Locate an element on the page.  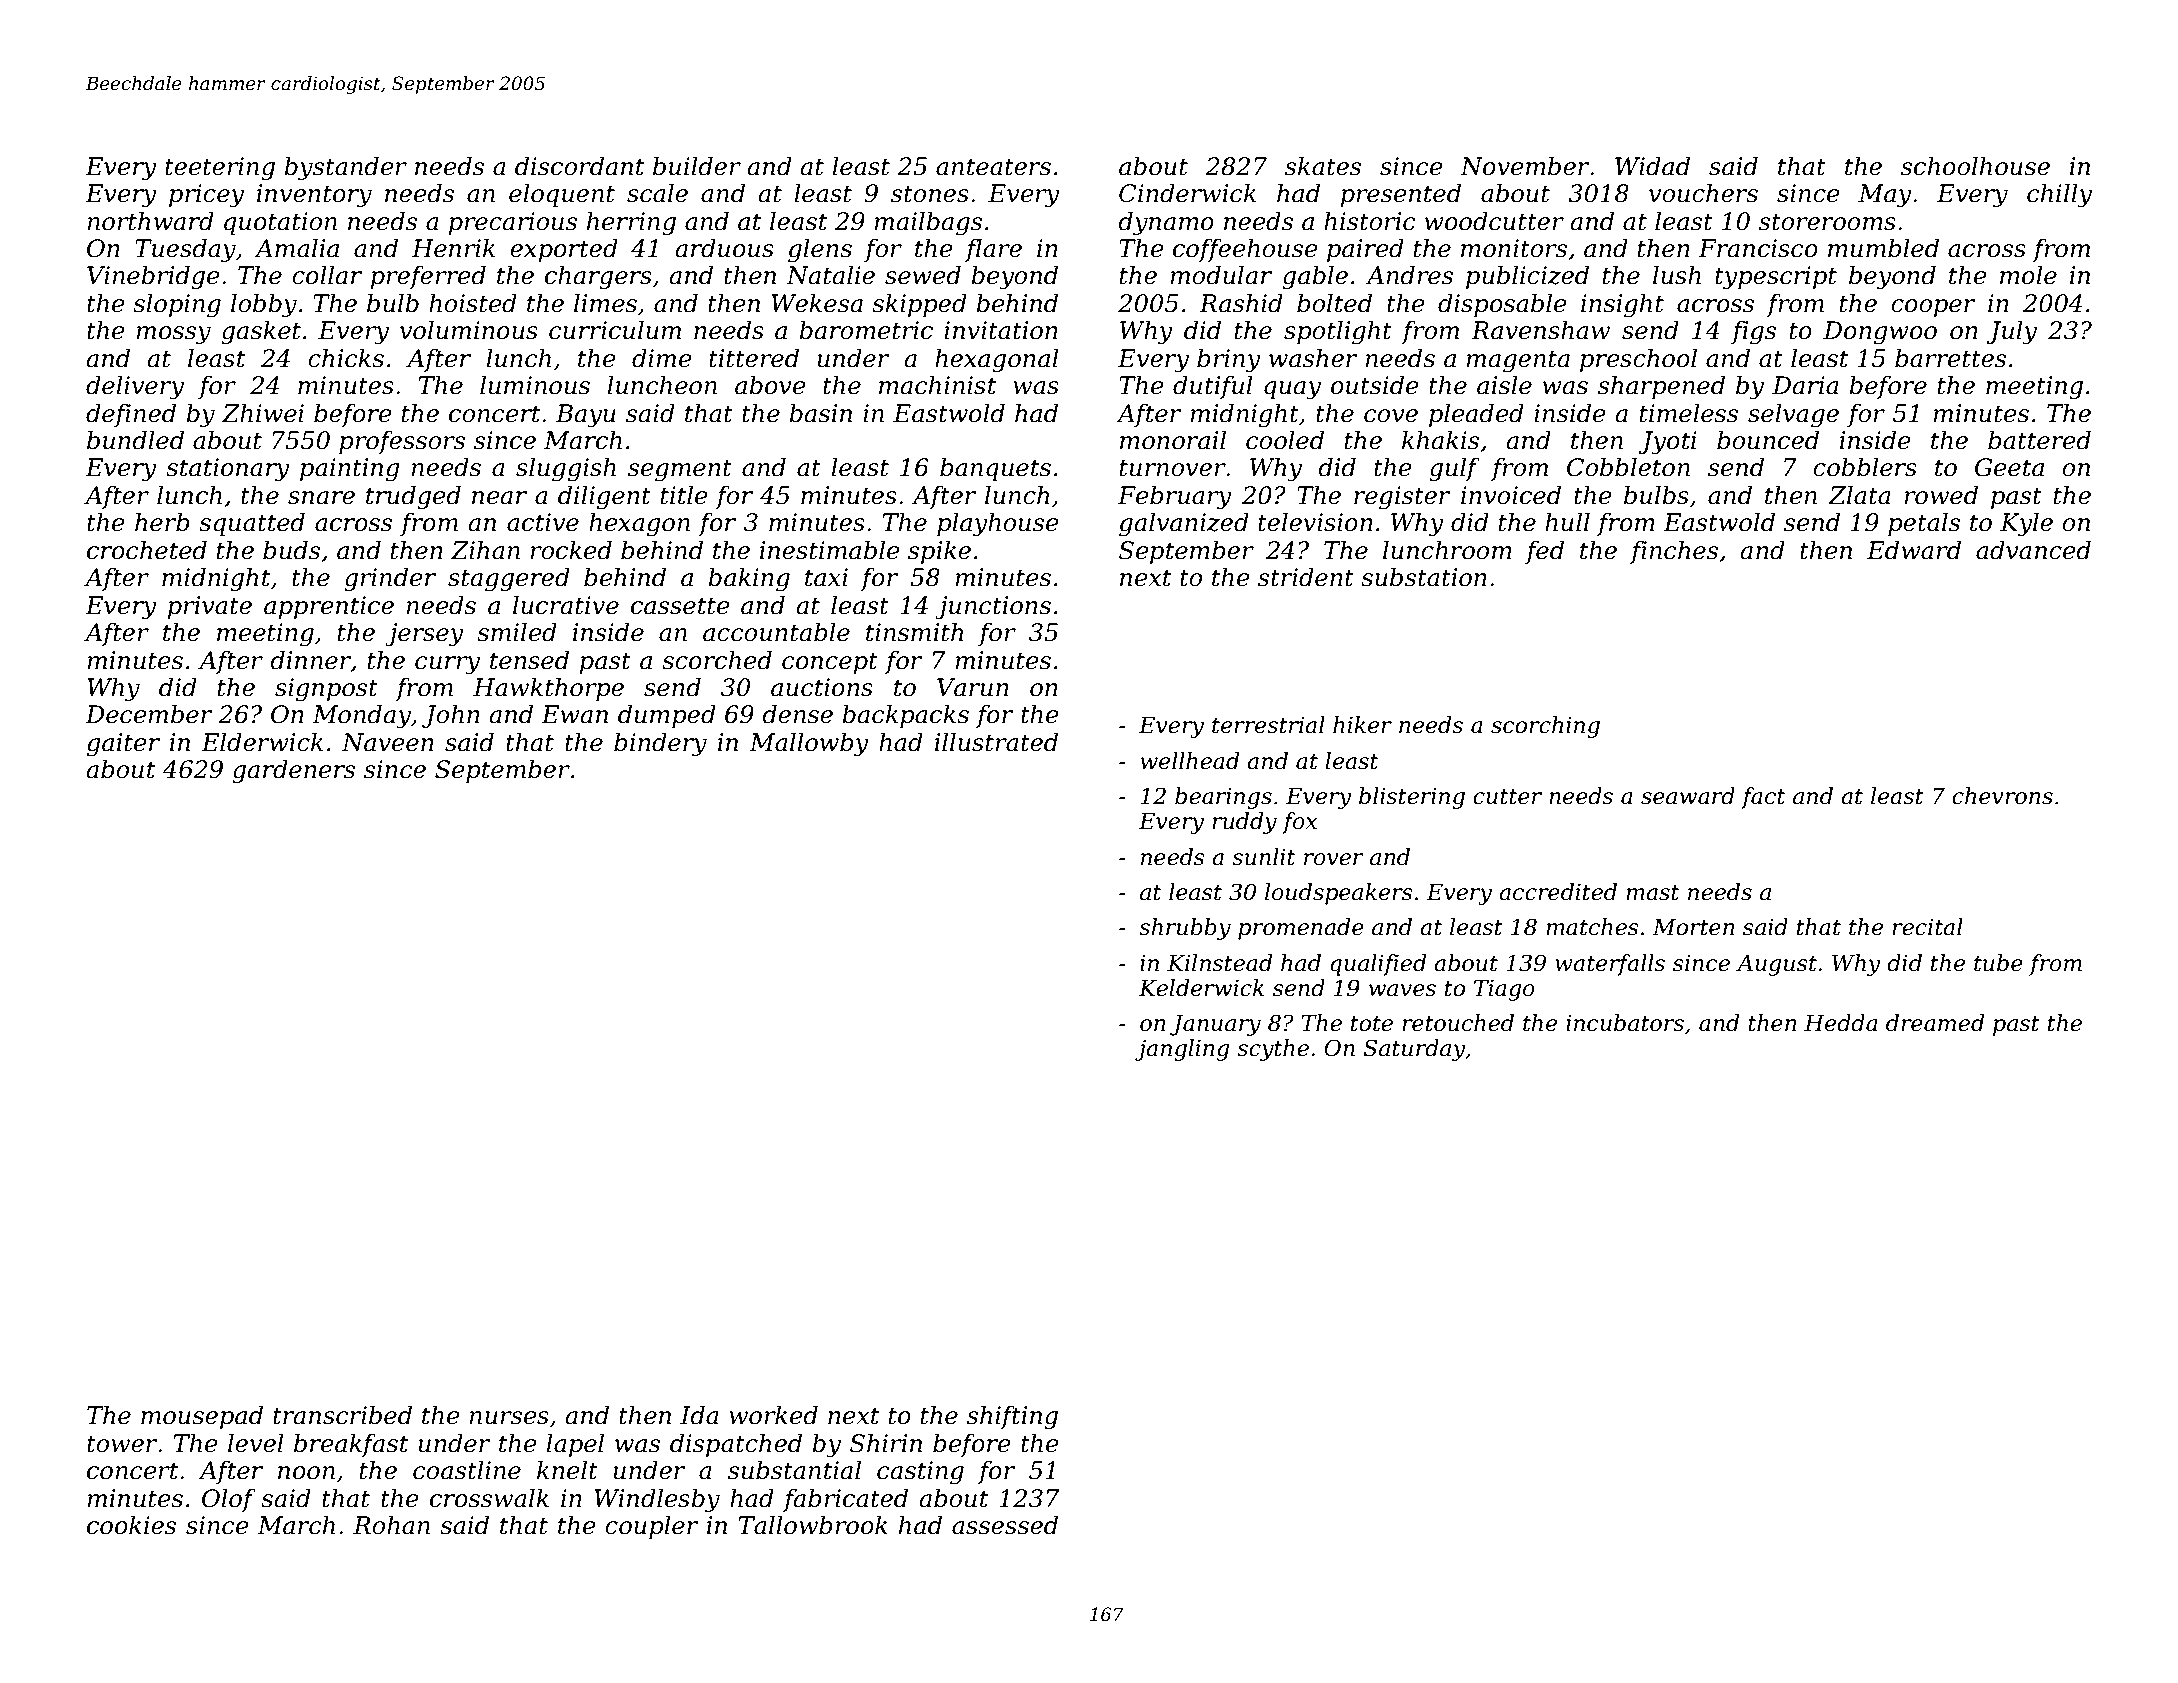
sloping is located at coordinates (177, 305).
